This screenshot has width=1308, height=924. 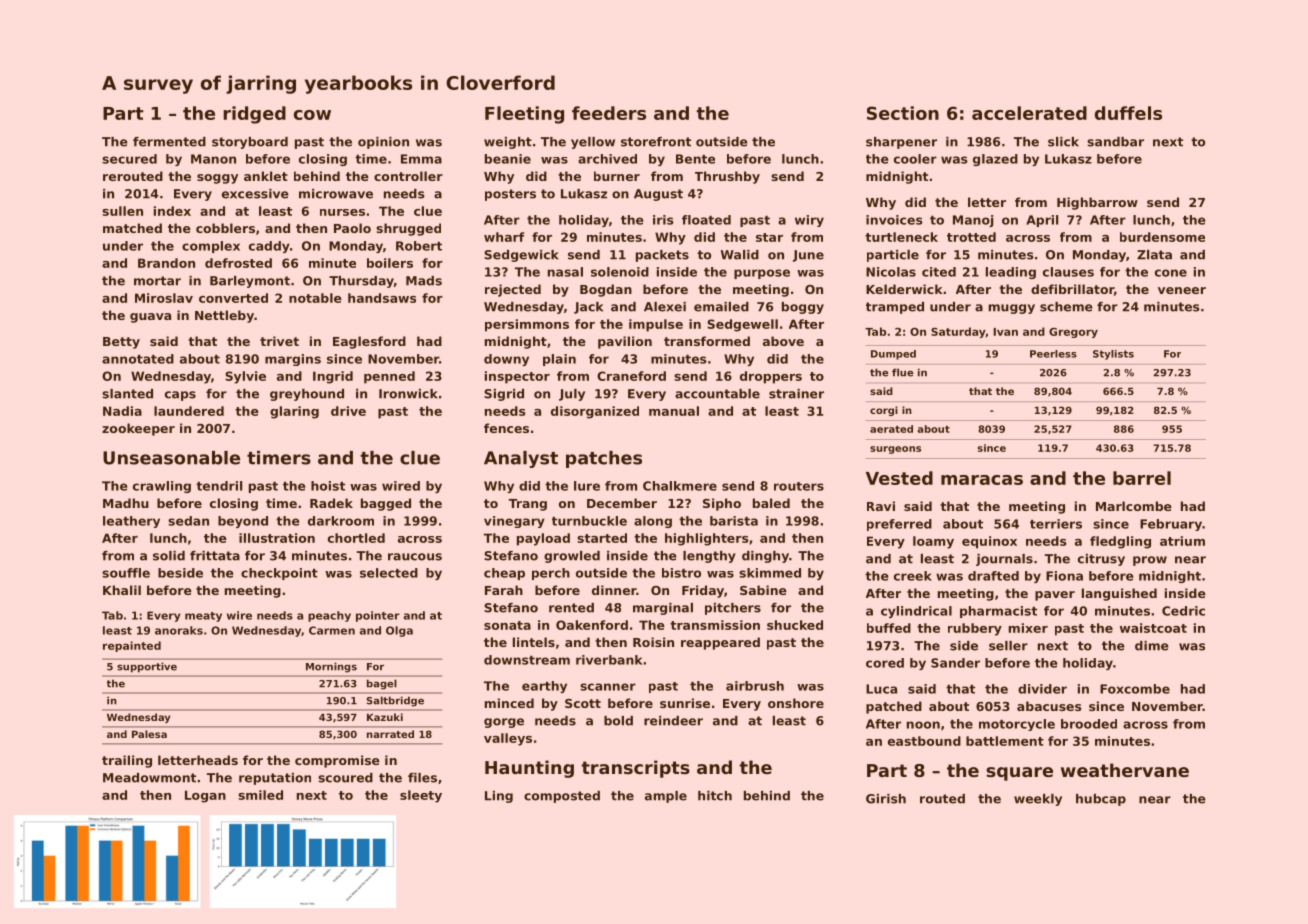 What do you see at coordinates (901, 143) in the screenshot?
I see `sharpener` at bounding box center [901, 143].
